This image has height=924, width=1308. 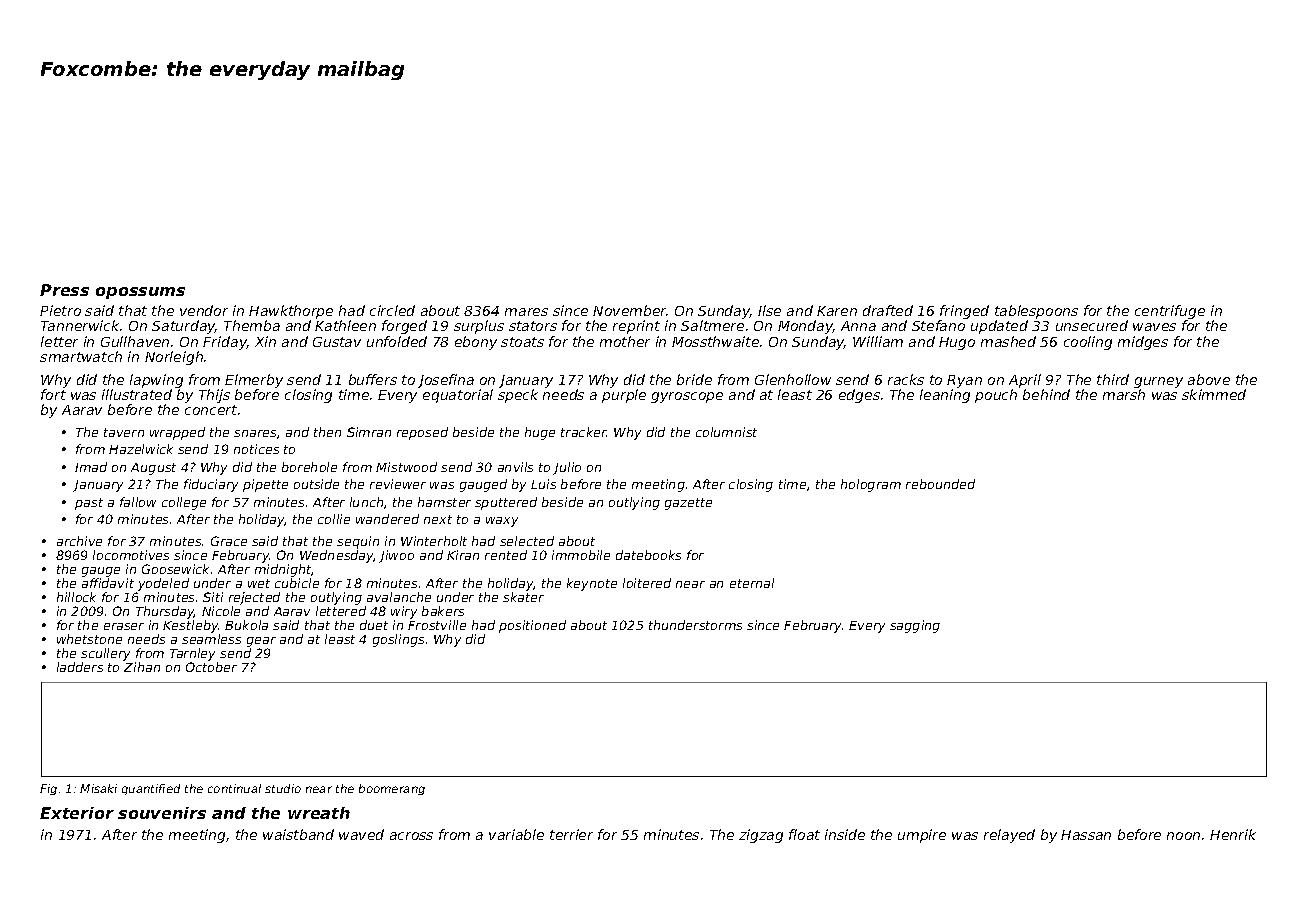 I want to click on Imad, so click(x=91, y=467).
